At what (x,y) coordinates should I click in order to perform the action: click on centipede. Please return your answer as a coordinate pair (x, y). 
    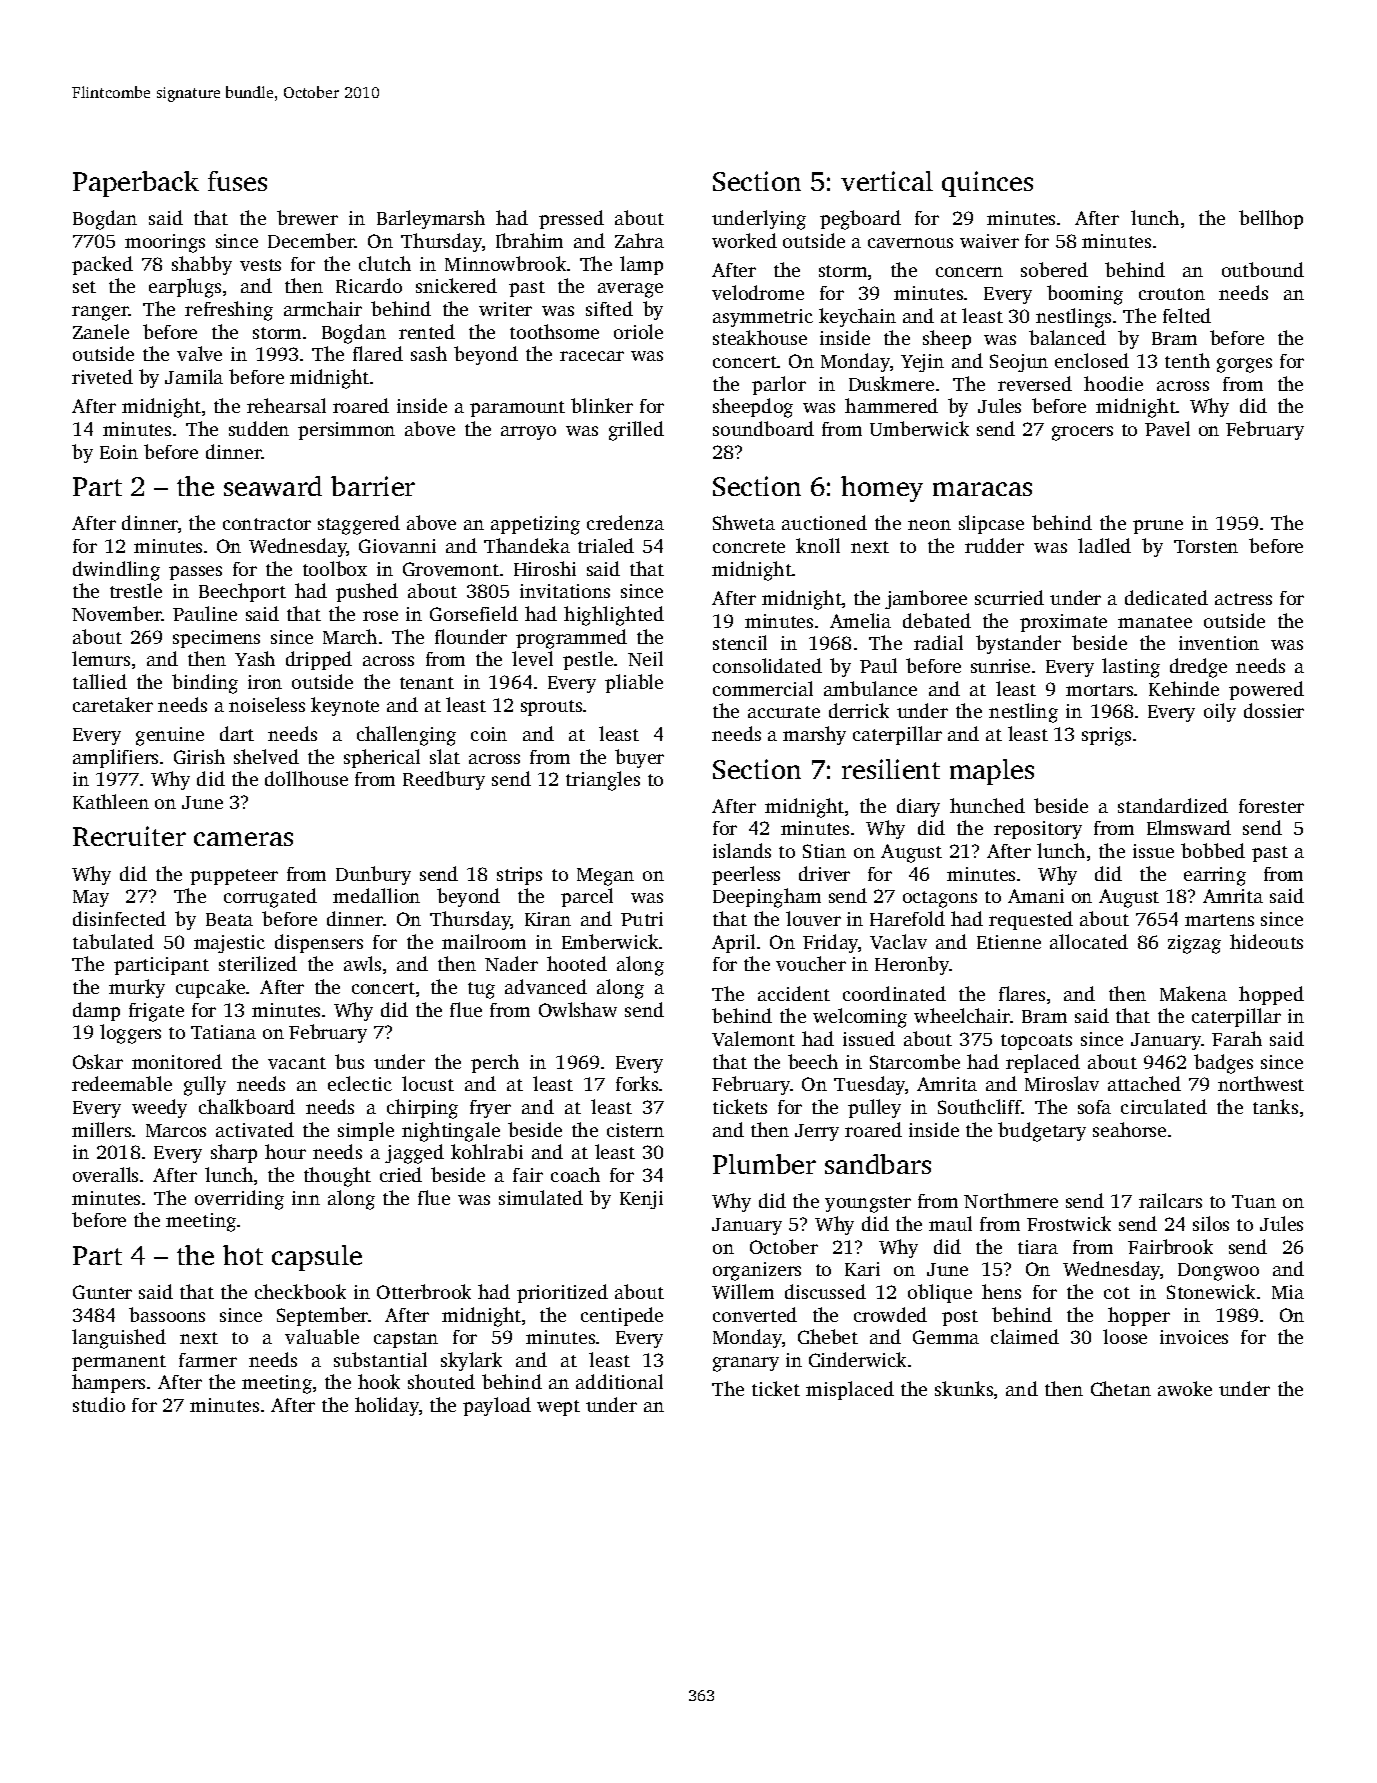
    Looking at the image, I should click on (622, 1316).
